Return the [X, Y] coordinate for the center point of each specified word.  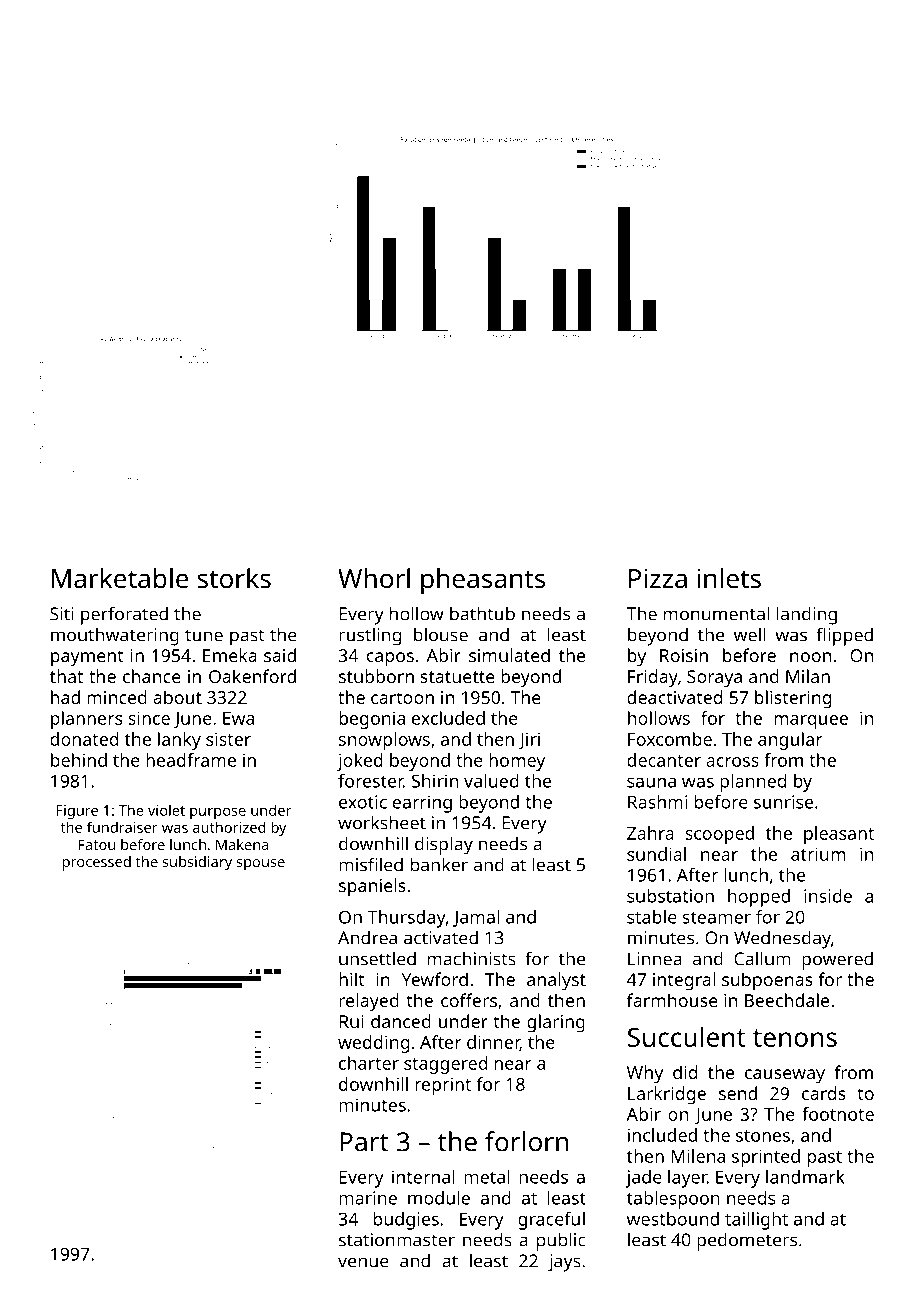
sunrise [783, 802]
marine [368, 1198]
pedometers [747, 1241]
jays [564, 1263]
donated [84, 739]
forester [371, 781]
